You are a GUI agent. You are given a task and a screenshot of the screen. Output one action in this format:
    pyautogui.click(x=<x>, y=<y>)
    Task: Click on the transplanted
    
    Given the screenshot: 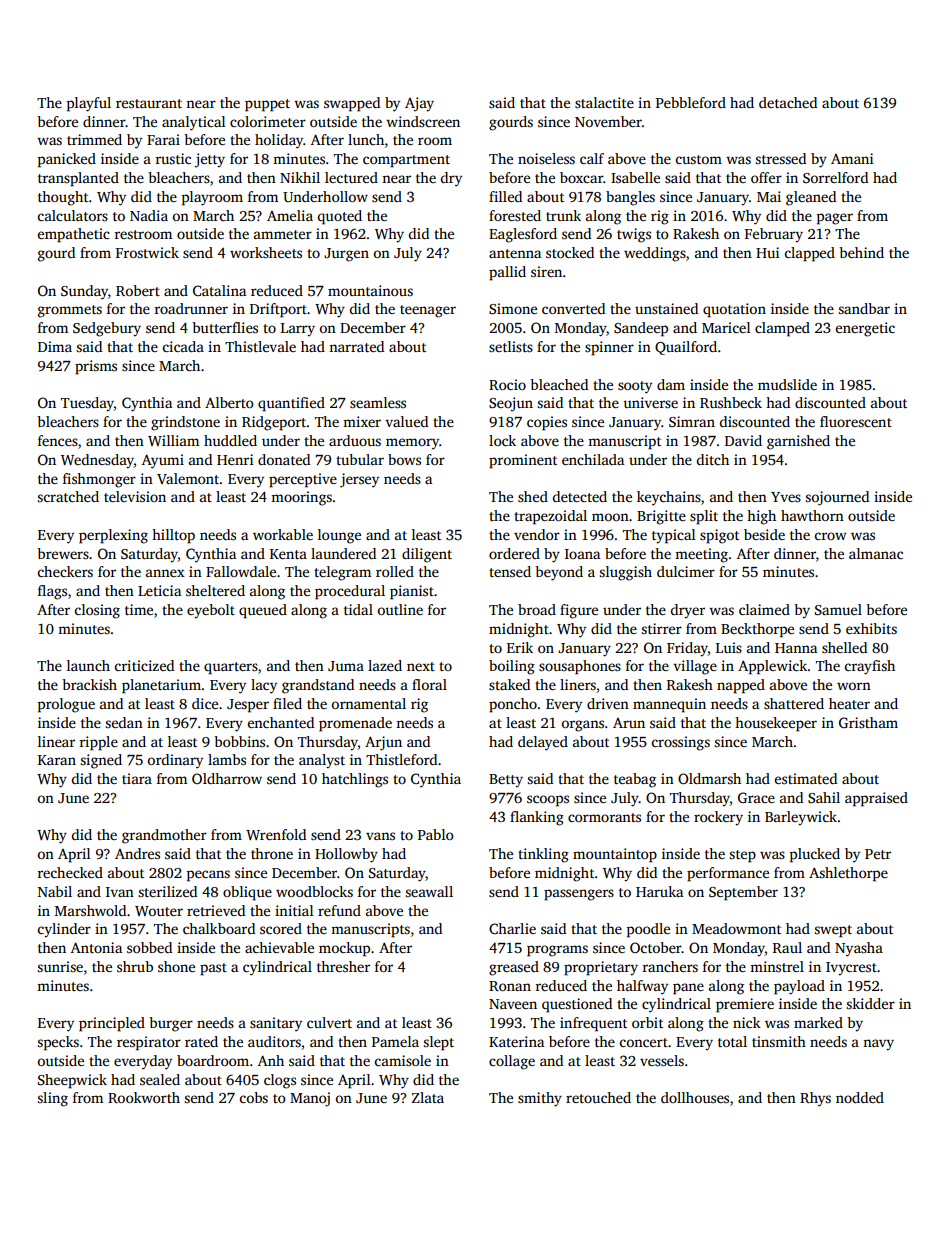 What is the action you would take?
    pyautogui.click(x=78, y=179)
